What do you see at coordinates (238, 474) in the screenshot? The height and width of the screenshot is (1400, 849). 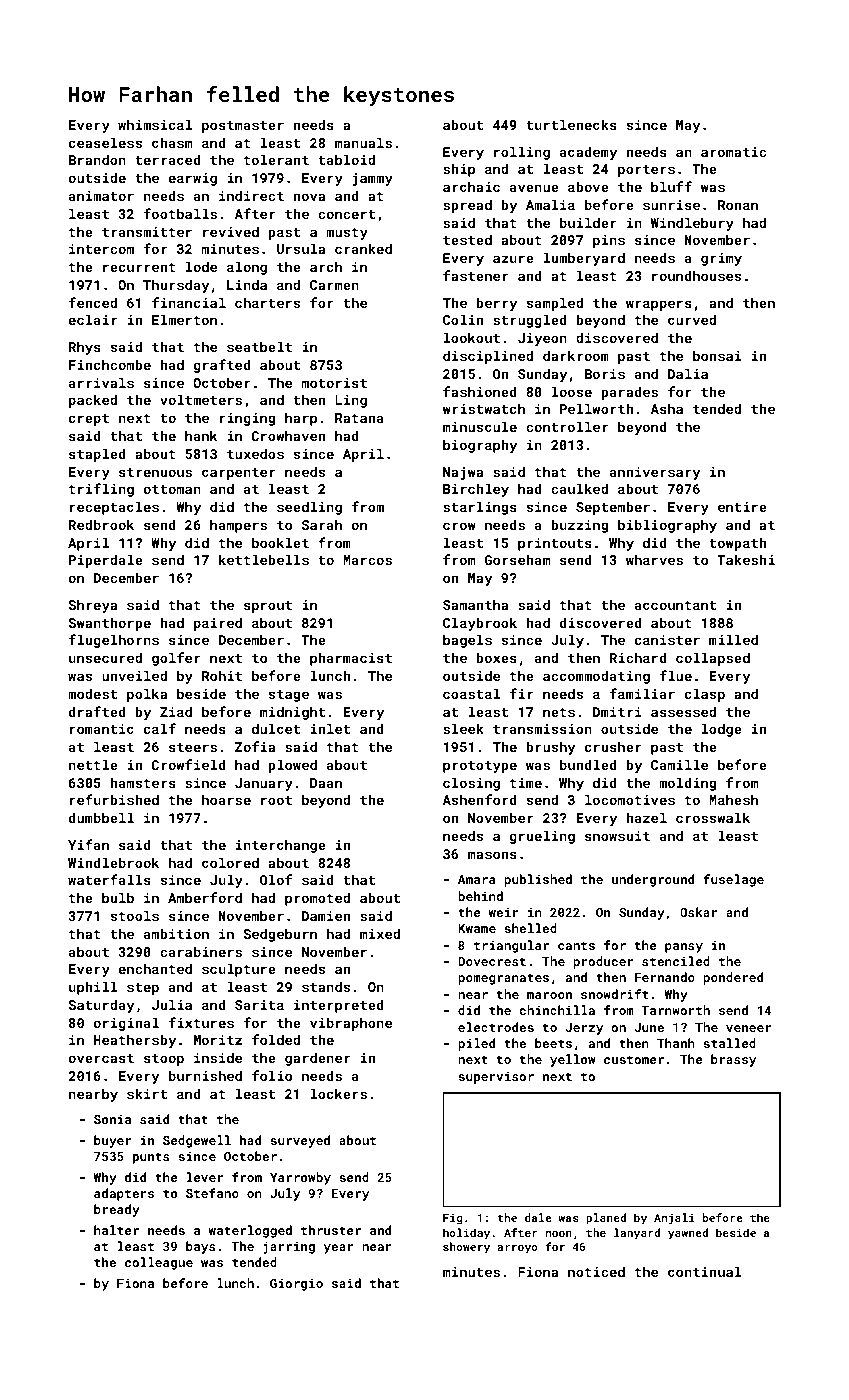 I see `carpenter` at bounding box center [238, 474].
